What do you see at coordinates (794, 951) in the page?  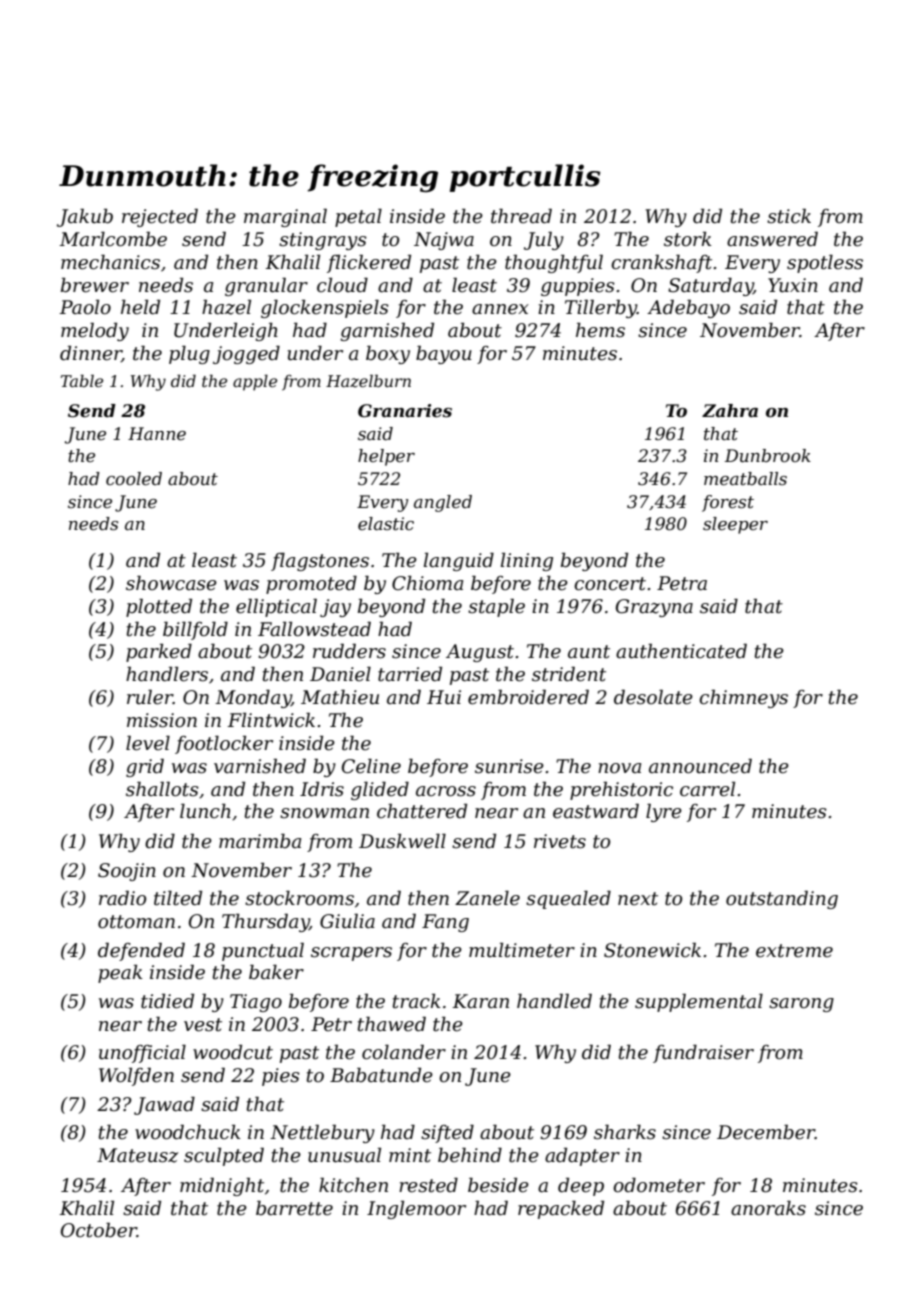 I see `extreme` at bounding box center [794, 951].
